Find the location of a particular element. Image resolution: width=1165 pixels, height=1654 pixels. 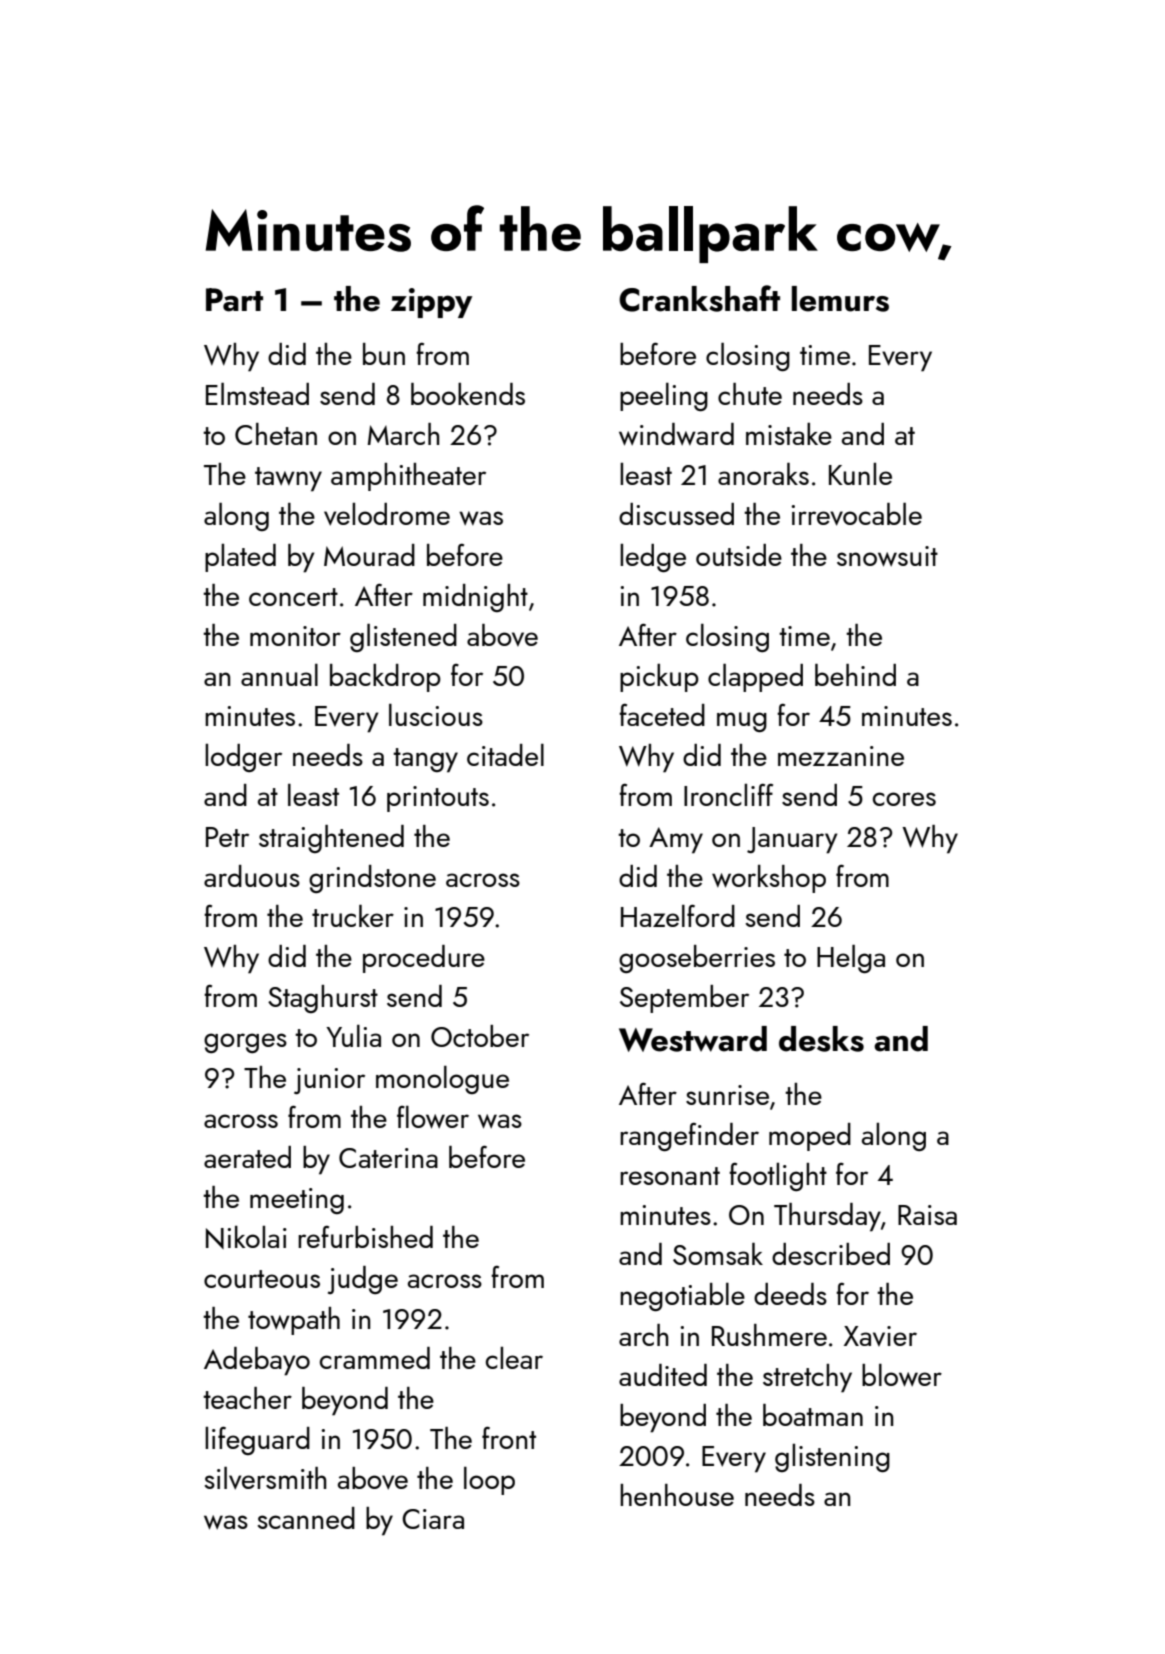

Thursday is located at coordinates (827, 1217).
